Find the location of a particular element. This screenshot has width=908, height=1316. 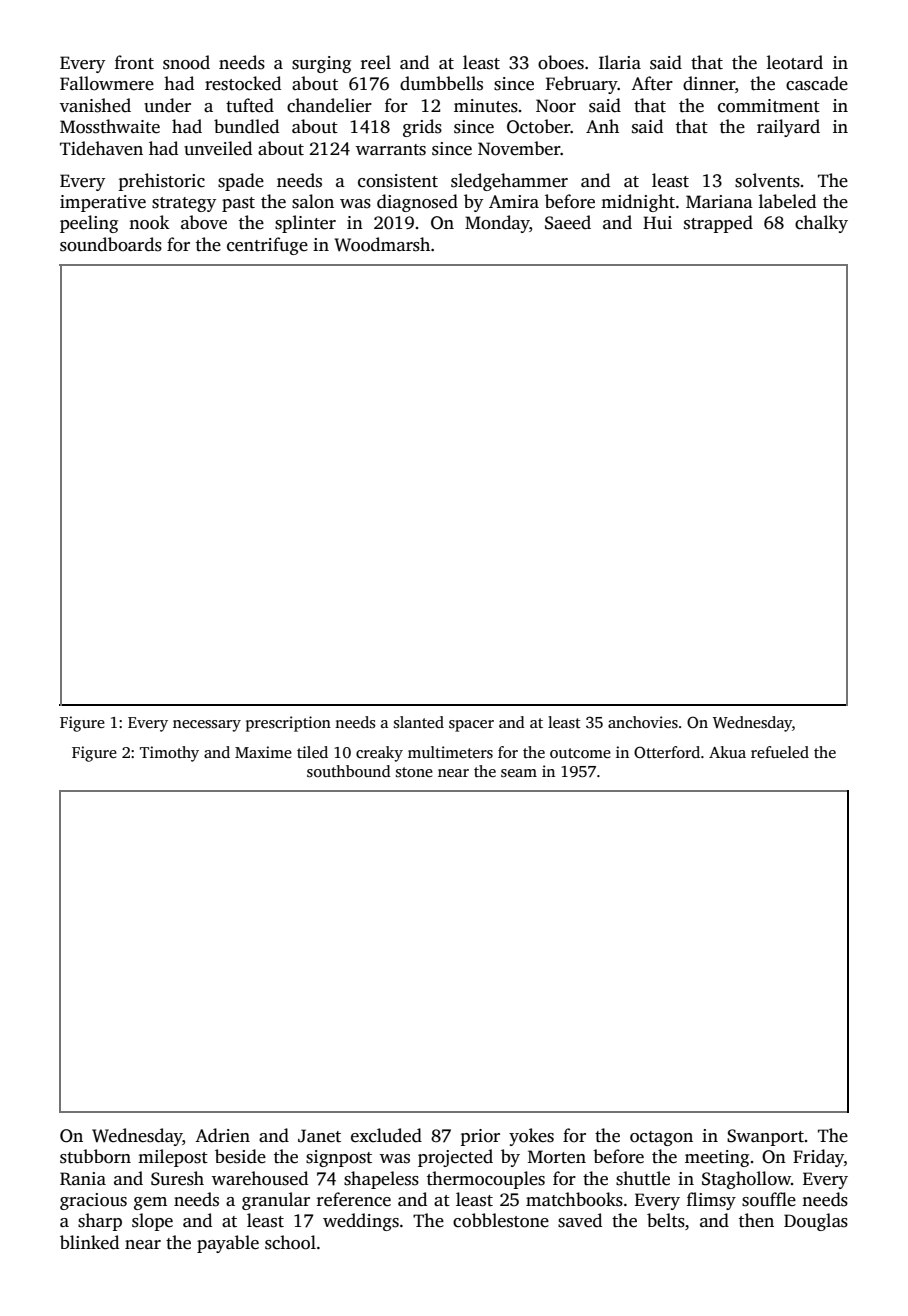

Otterford is located at coordinates (667, 752).
